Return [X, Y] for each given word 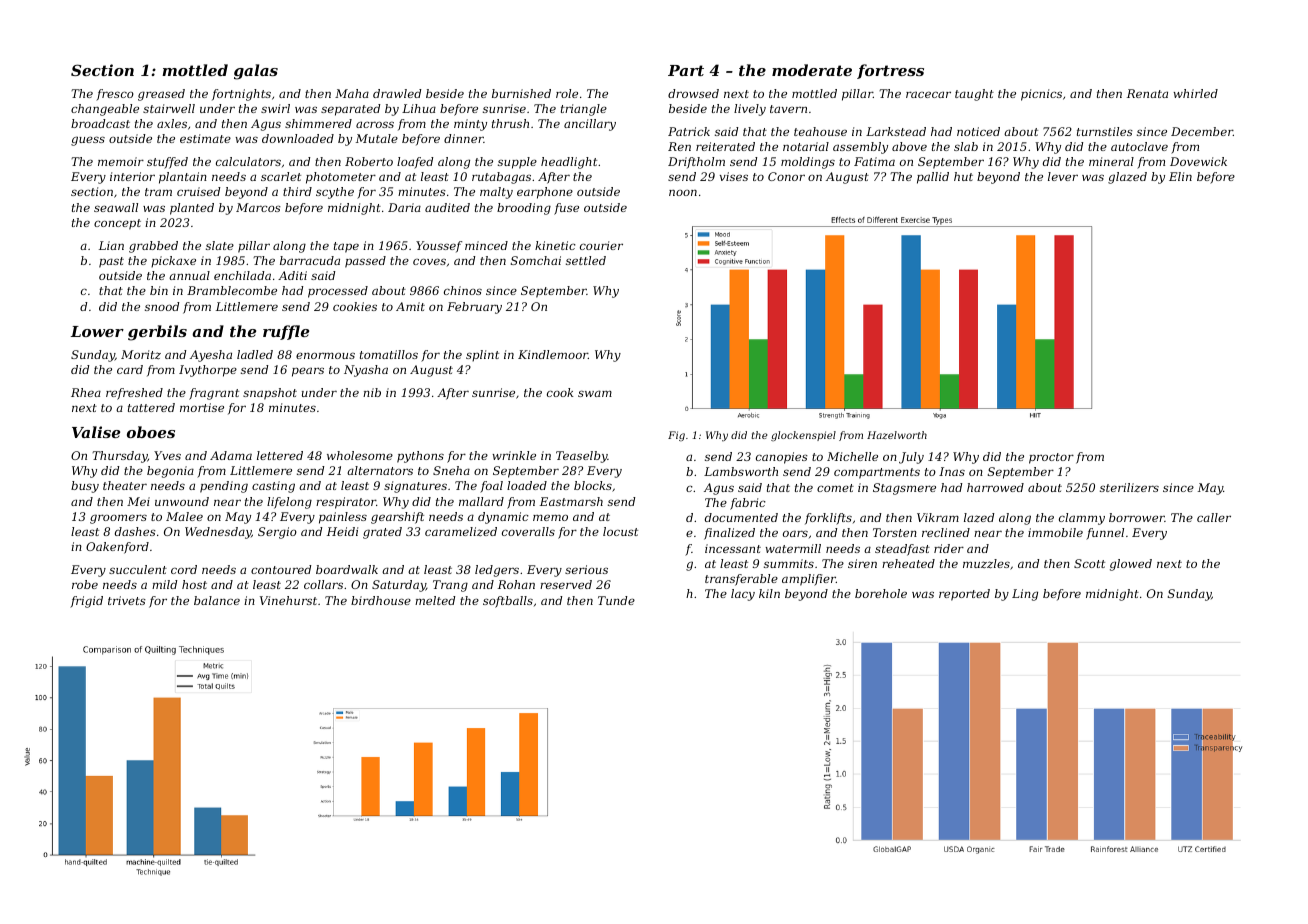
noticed [978, 131]
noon [683, 193]
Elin [1180, 176]
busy [85, 487]
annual [189, 275]
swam [595, 393]
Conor [786, 176]
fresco [115, 95]
